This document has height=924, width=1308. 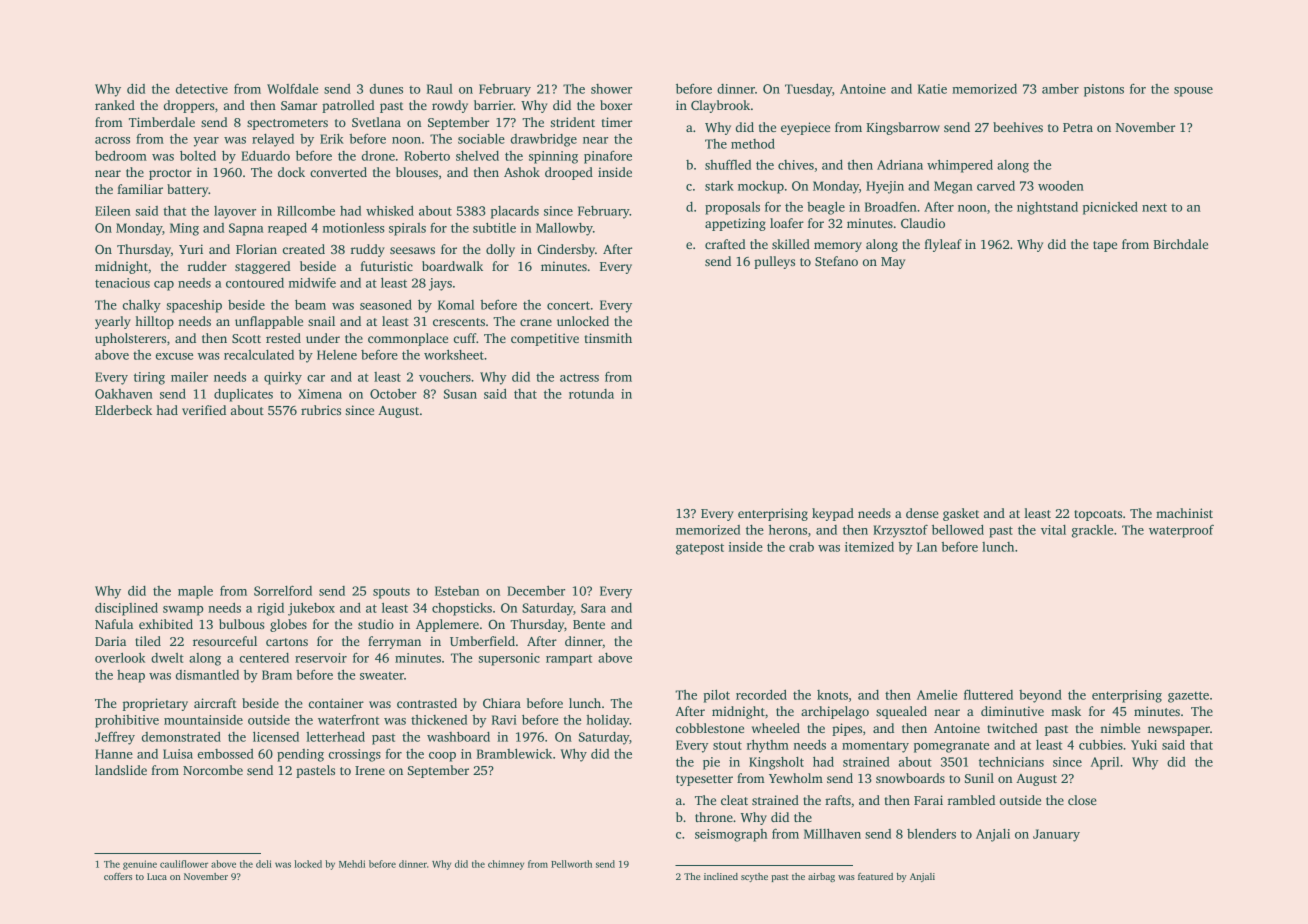 What do you see at coordinates (608, 338) in the document?
I see `tinsmith` at bounding box center [608, 338].
